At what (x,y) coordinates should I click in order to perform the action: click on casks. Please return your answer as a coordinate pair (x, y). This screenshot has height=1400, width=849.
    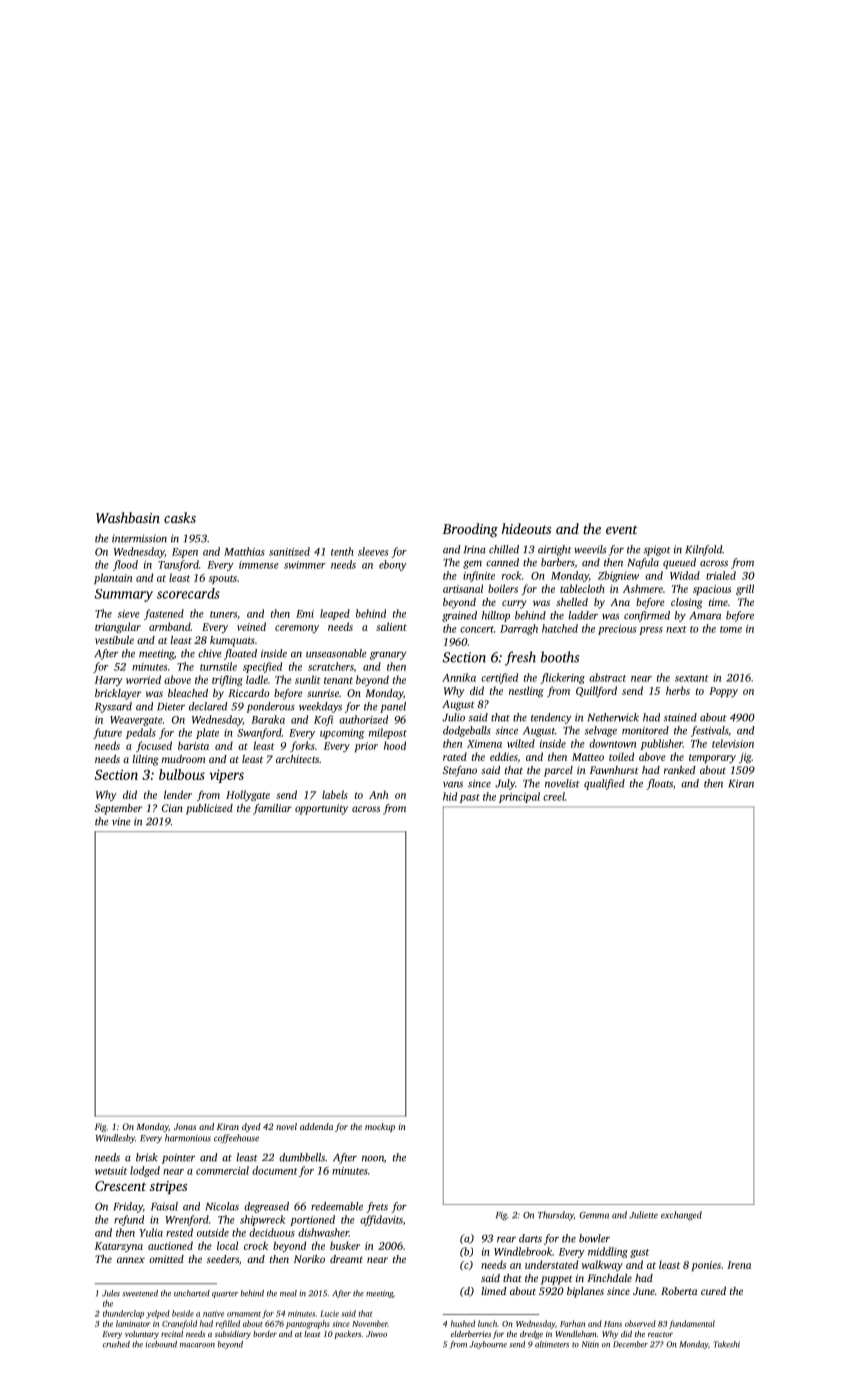
    Looking at the image, I should click on (180, 517).
